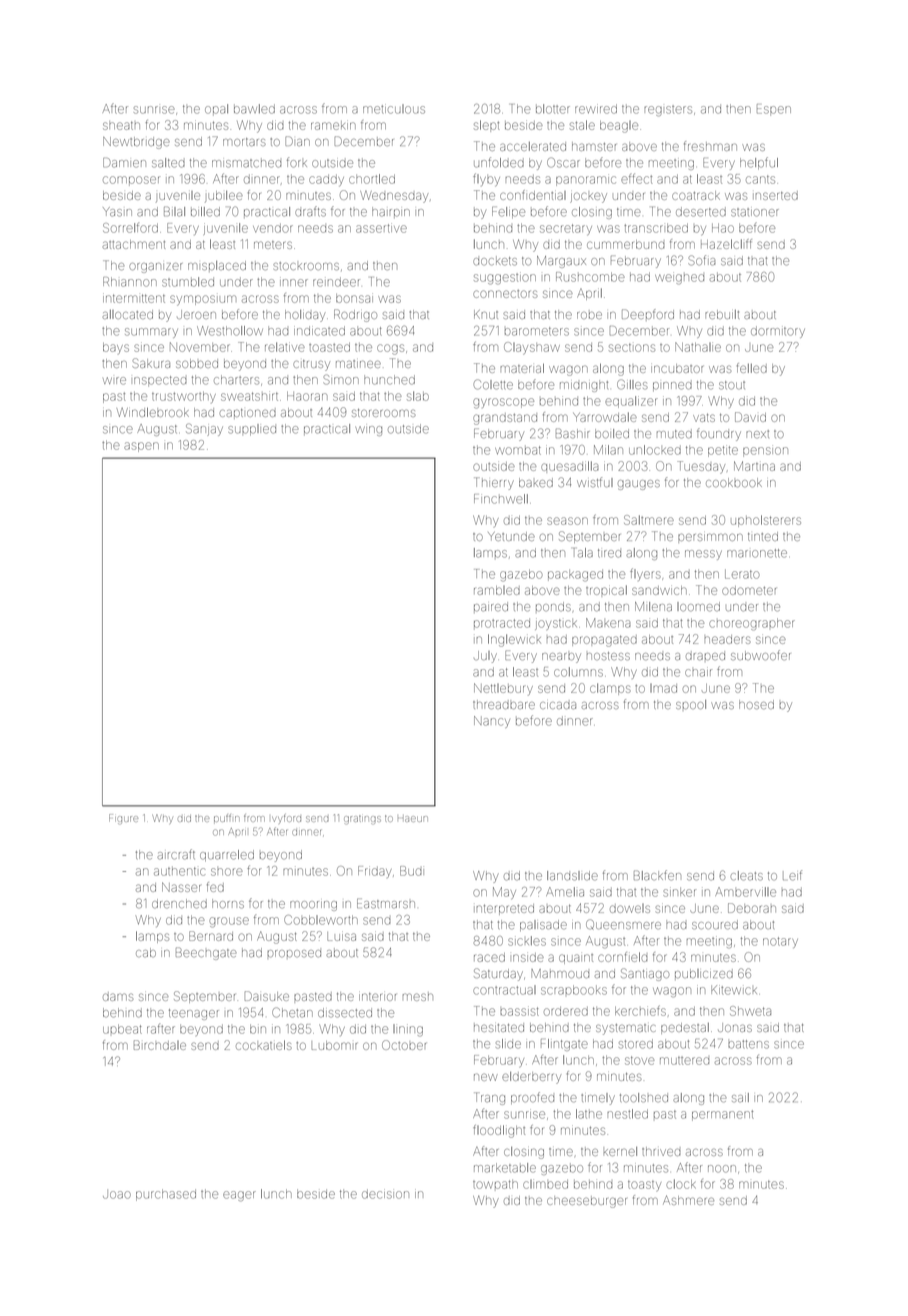 The image size is (908, 1316). Describe the element at coordinates (413, 819) in the screenshot. I see `Haeun` at that location.
